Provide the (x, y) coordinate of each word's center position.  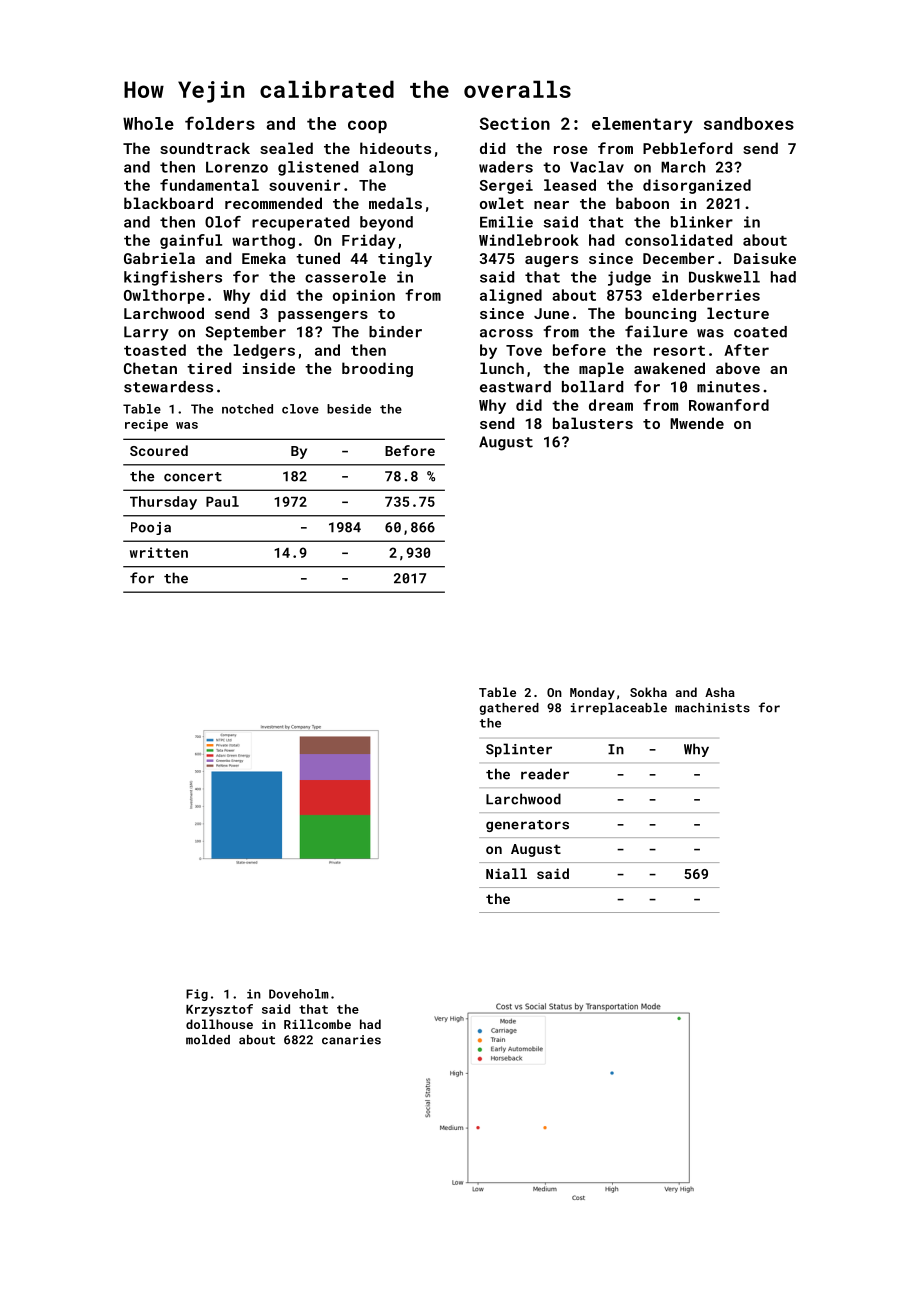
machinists (712, 708)
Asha (720, 692)
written (159, 552)
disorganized (697, 186)
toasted (155, 350)
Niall (506, 873)
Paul (222, 501)
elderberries (706, 295)
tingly (405, 259)
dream (611, 405)
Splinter (519, 750)
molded (208, 1040)
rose (571, 150)
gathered (509, 709)
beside (349, 409)
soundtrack (205, 148)
